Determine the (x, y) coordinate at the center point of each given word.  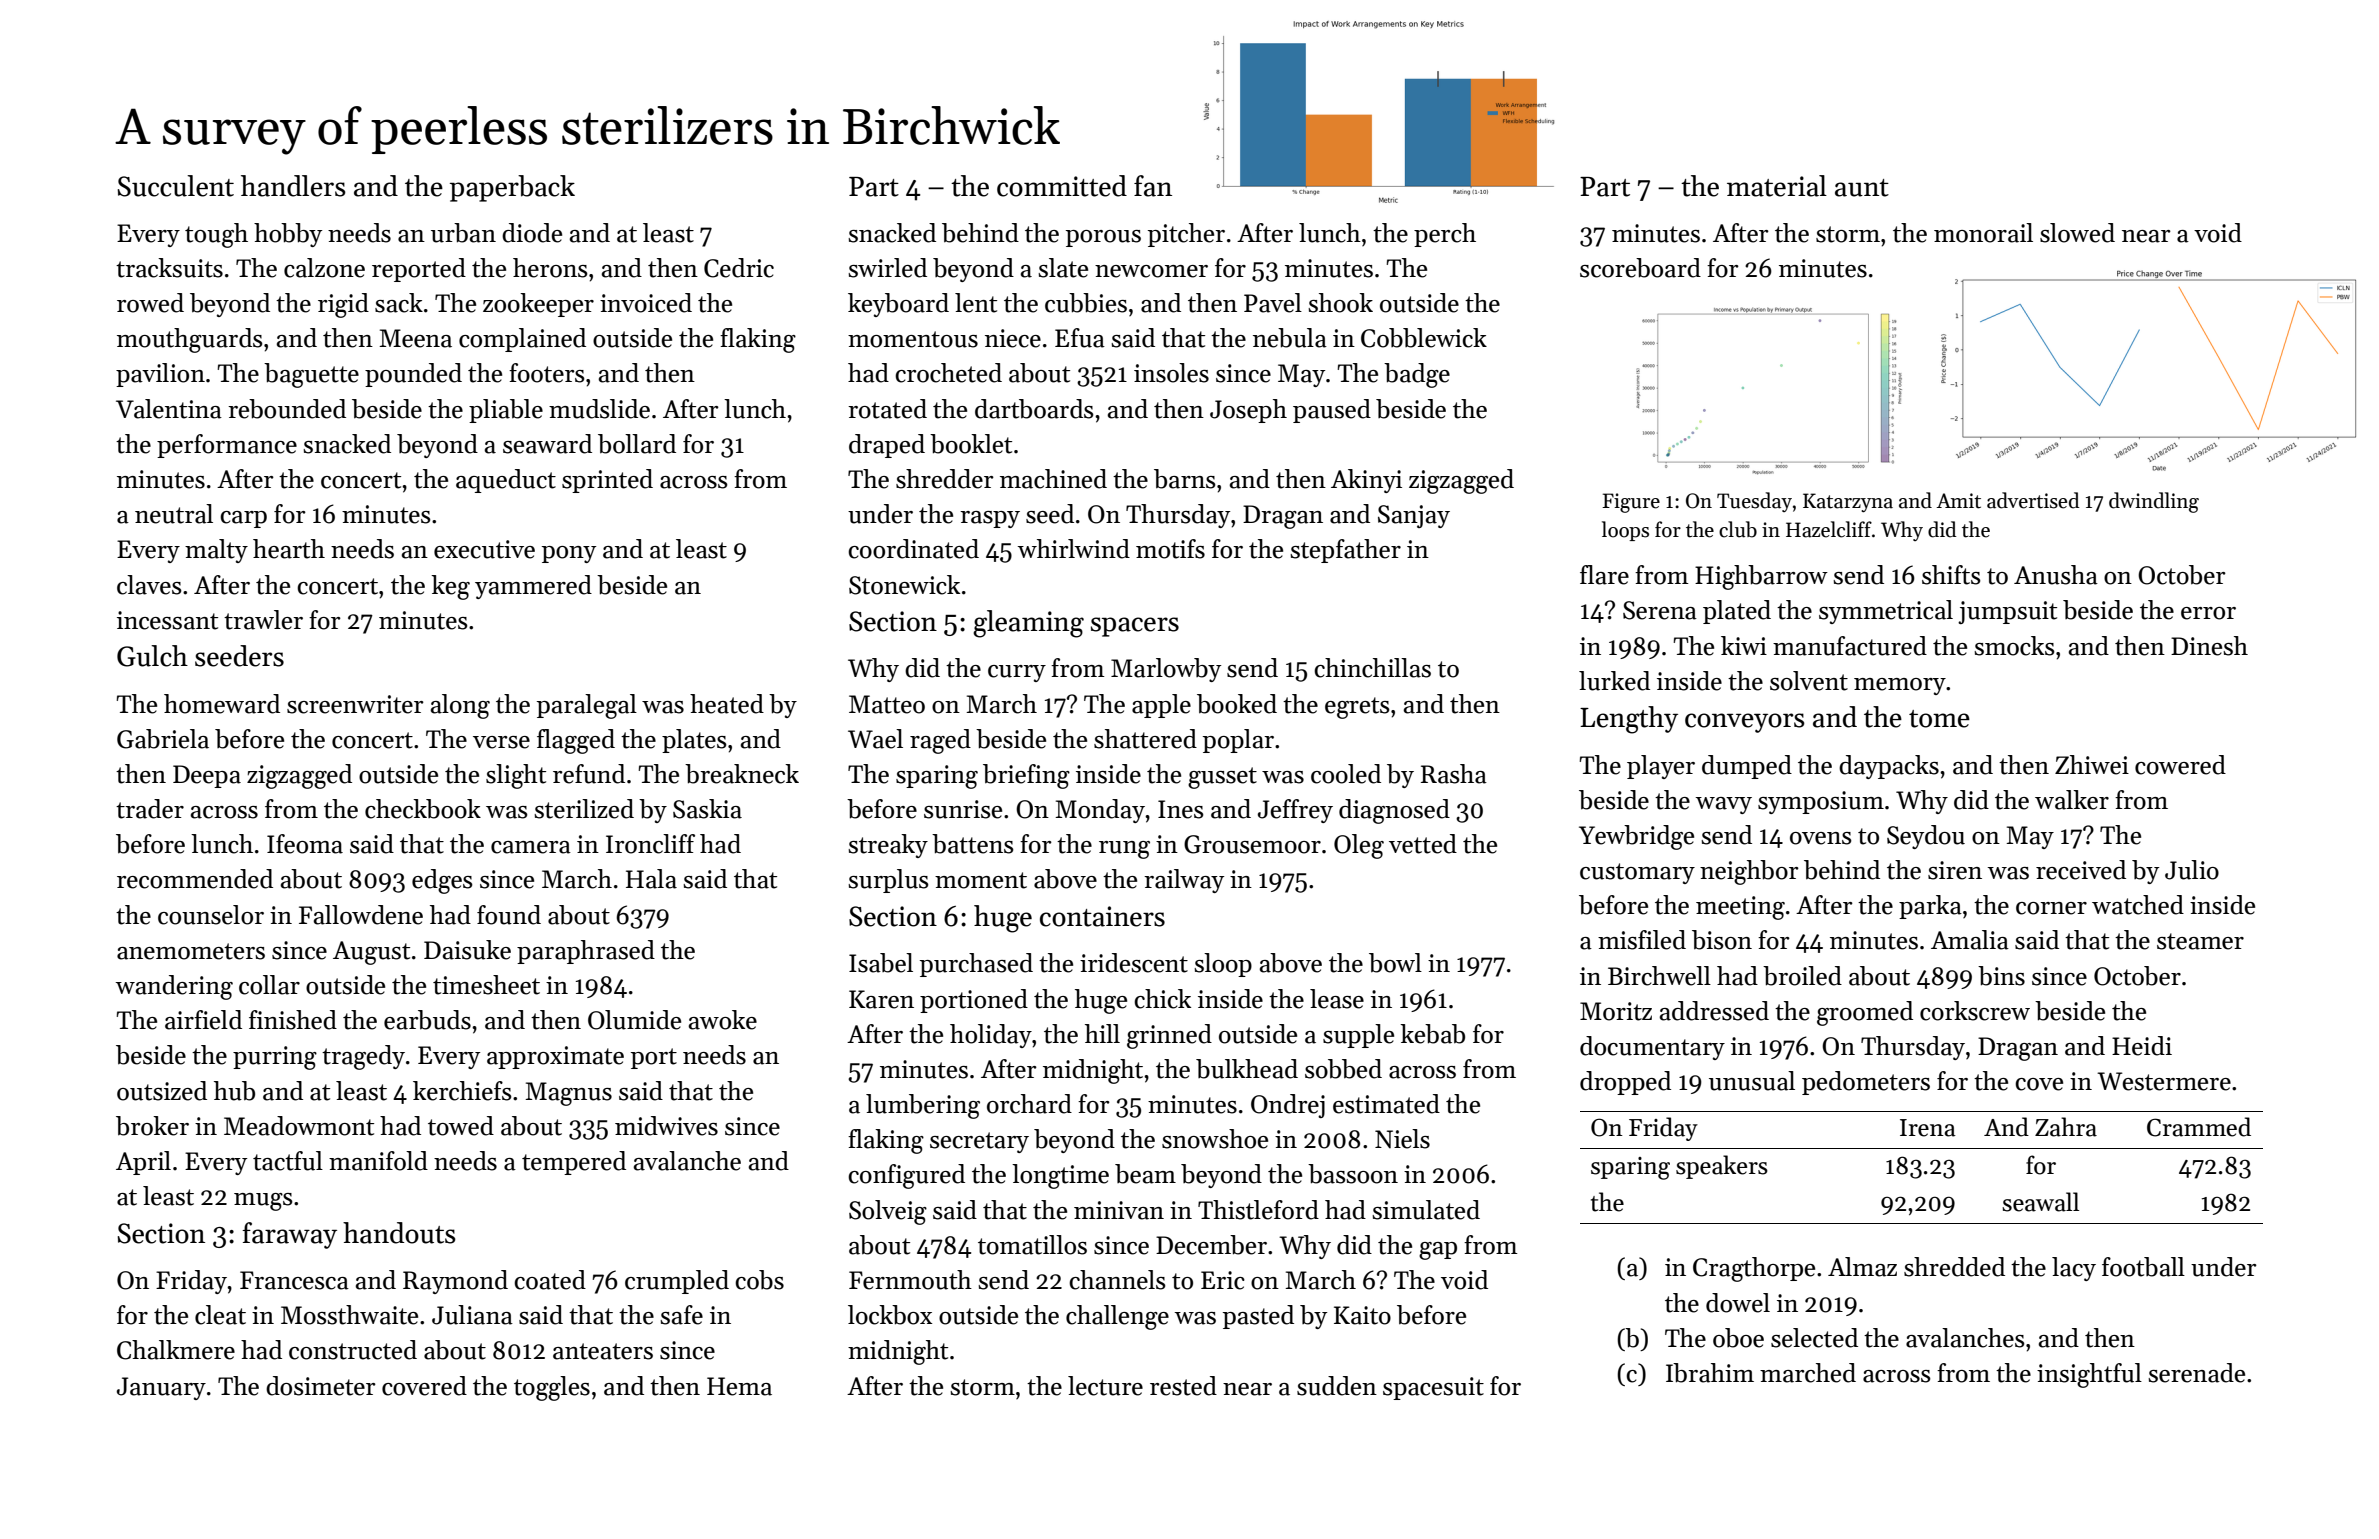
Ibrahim (1710, 1373)
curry (1017, 673)
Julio (2192, 870)
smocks (2014, 646)
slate (1063, 268)
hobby (288, 235)
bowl (1395, 963)
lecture (1105, 1386)
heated (727, 704)
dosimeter (321, 1386)
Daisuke (467, 950)
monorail (1983, 233)
